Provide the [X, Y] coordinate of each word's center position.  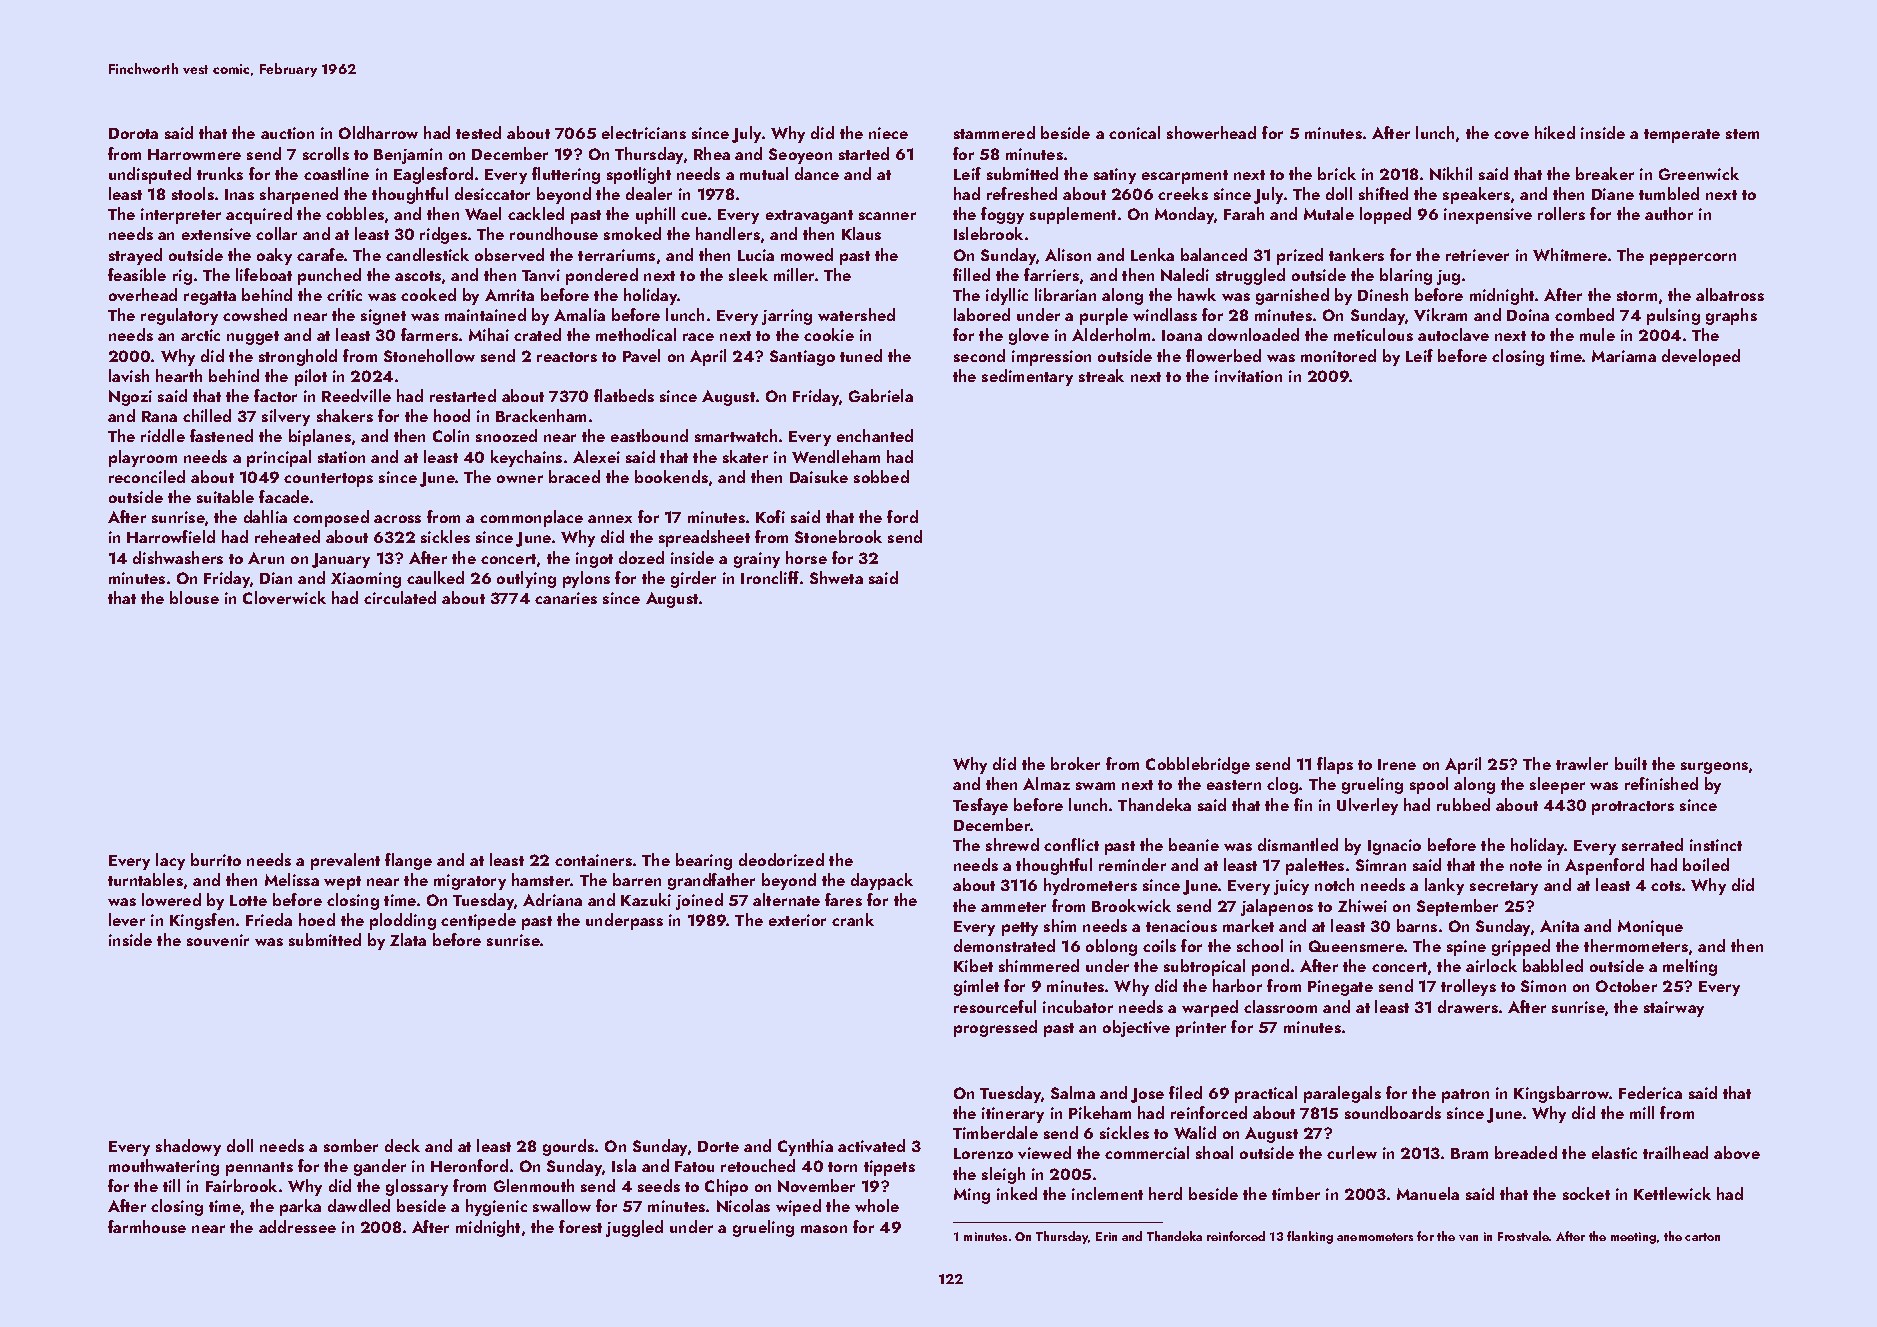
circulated [400, 597]
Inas [239, 194]
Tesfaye [980, 806]
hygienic [496, 1207]
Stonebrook [838, 536]
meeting [1633, 1238]
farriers [1051, 274]
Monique [1650, 928]
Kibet [973, 965]
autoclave [1453, 334]
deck [402, 1145]
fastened [221, 435]
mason [824, 1229]
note [1526, 866]
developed [1701, 357]
